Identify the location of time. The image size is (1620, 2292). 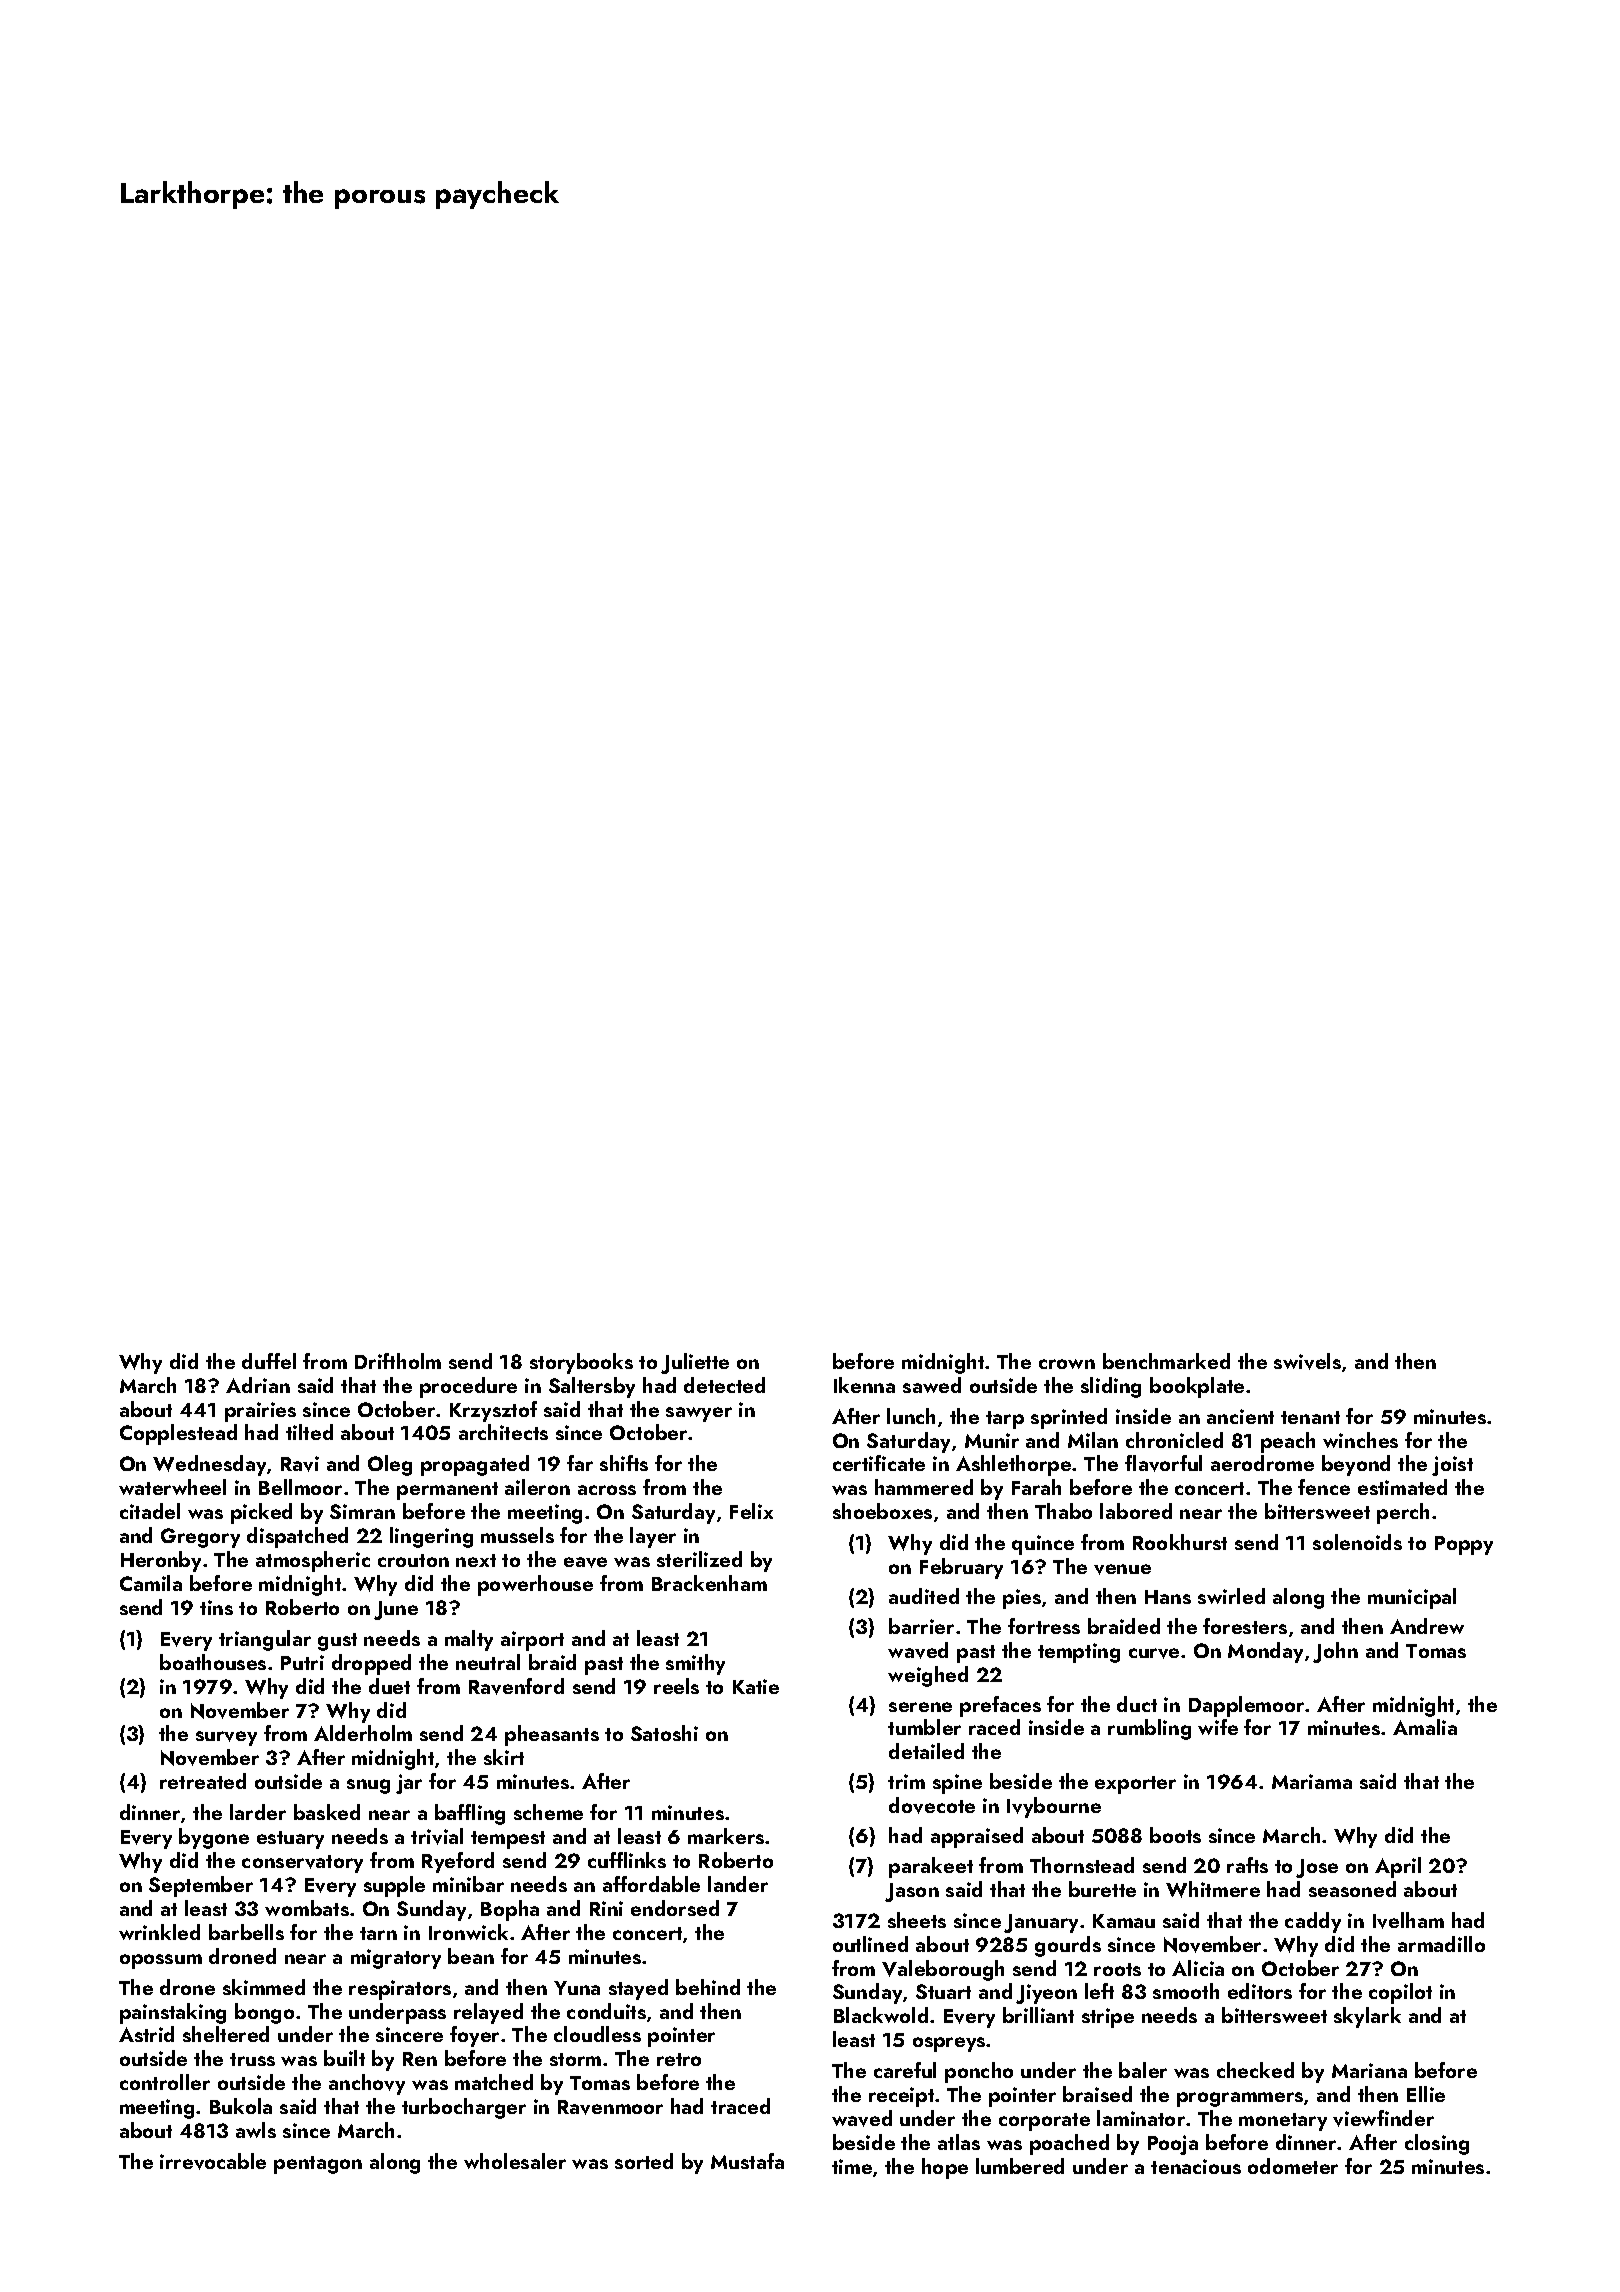
(852, 2166).
